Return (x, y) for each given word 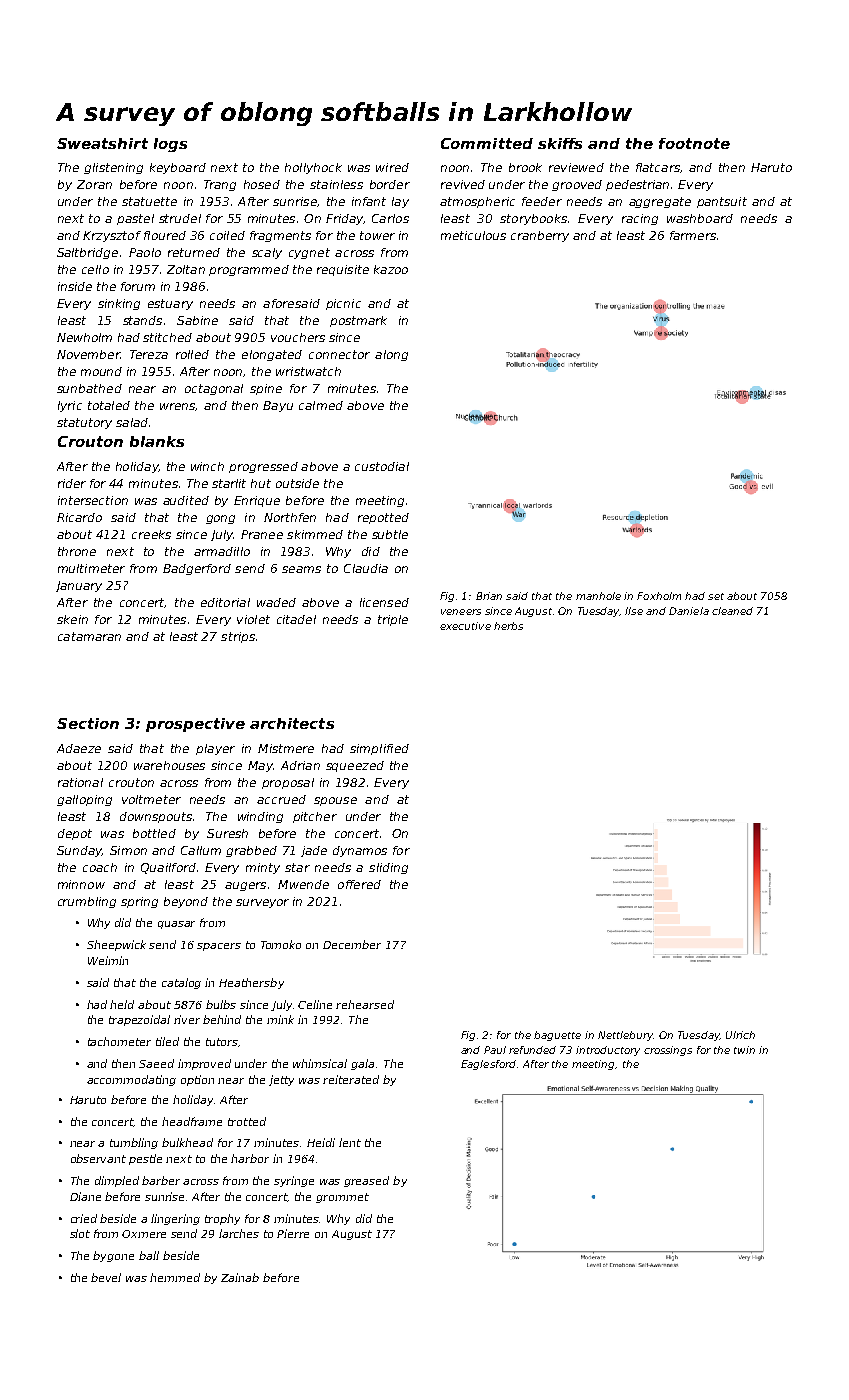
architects (292, 723)
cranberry (540, 236)
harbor (250, 1158)
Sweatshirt (102, 143)
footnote (694, 143)
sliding (388, 868)
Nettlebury (625, 1036)
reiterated (351, 1079)
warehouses (169, 765)
